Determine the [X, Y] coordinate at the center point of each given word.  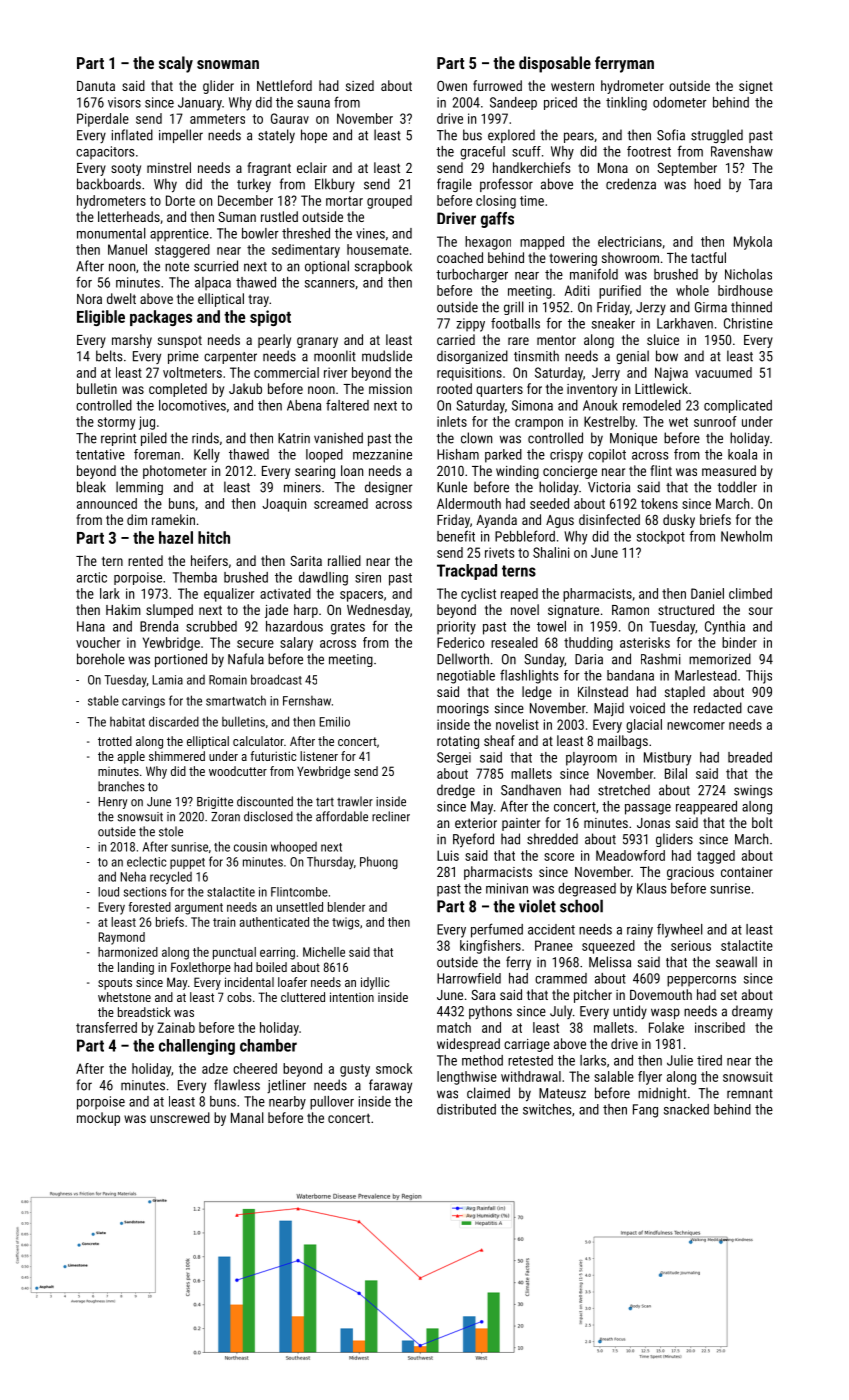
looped [324, 456]
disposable [555, 64]
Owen [452, 86]
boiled [271, 967]
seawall [736, 962]
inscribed [720, 1027]
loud [108, 892]
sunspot [180, 342]
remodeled [652, 405]
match [454, 1027]
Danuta [96, 86]
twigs [346, 923]
